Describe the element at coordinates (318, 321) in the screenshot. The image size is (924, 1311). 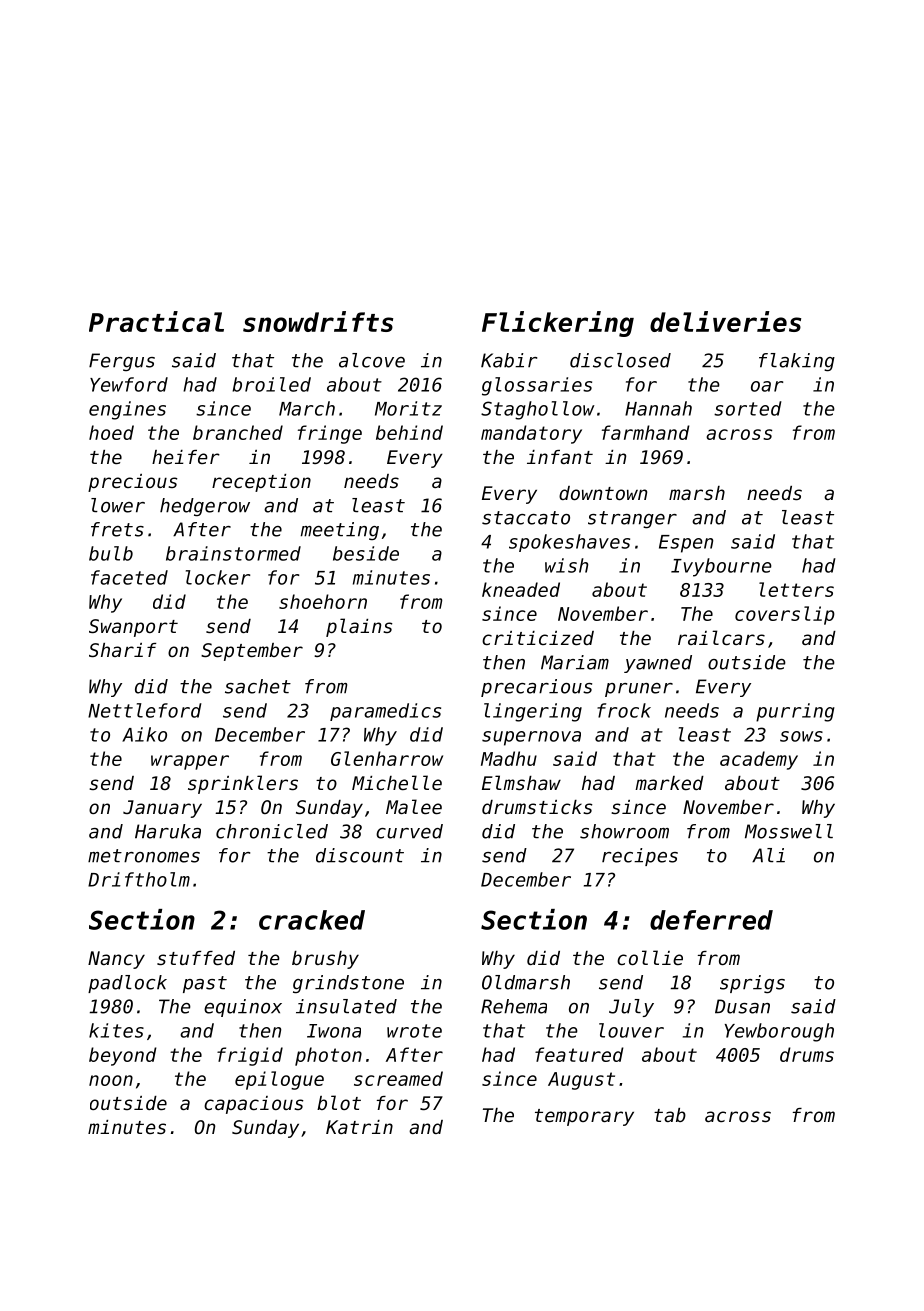
I see `snowdrifts` at that location.
